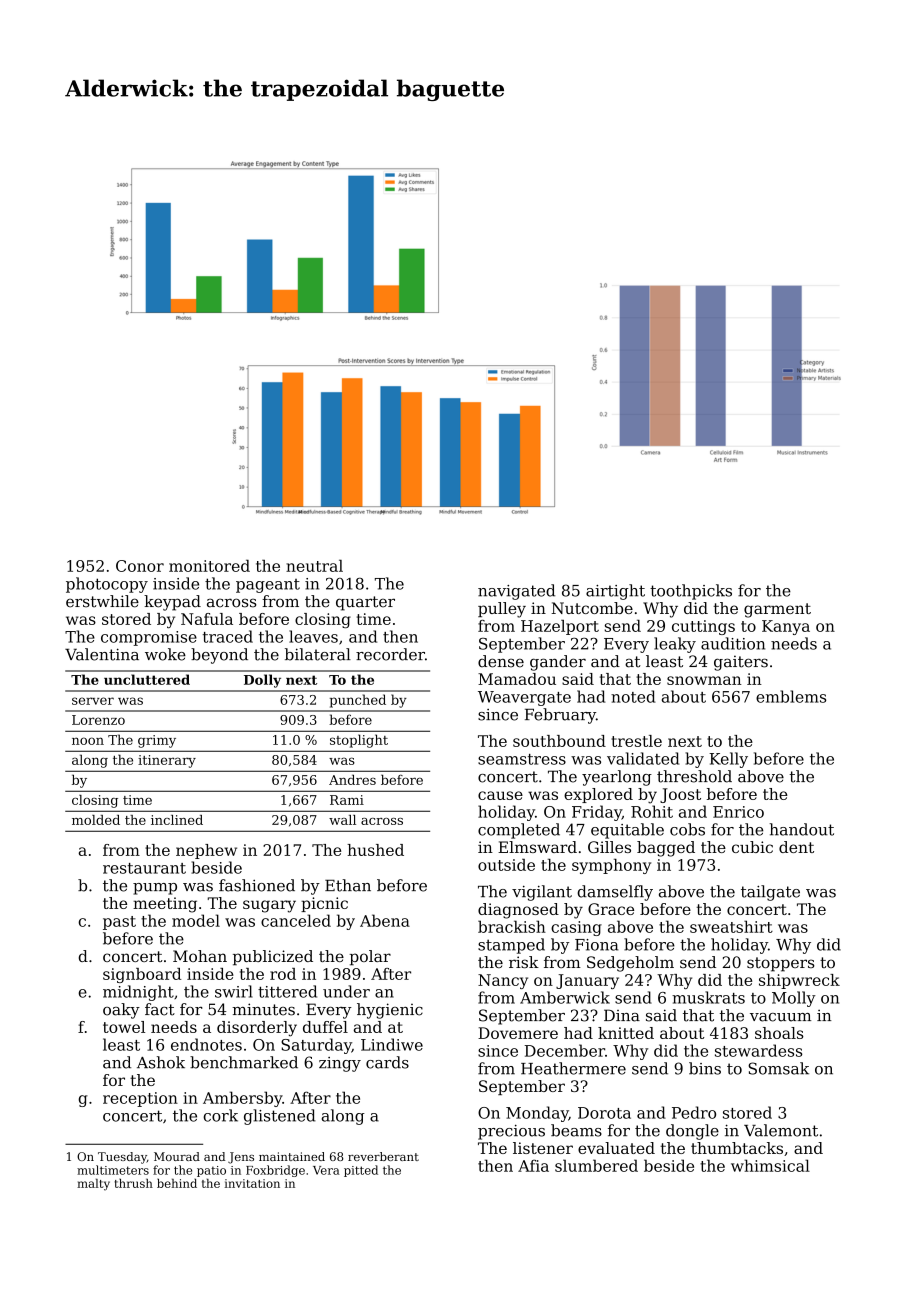 The width and height of the document is (908, 1316). I want to click on outside, so click(506, 865).
